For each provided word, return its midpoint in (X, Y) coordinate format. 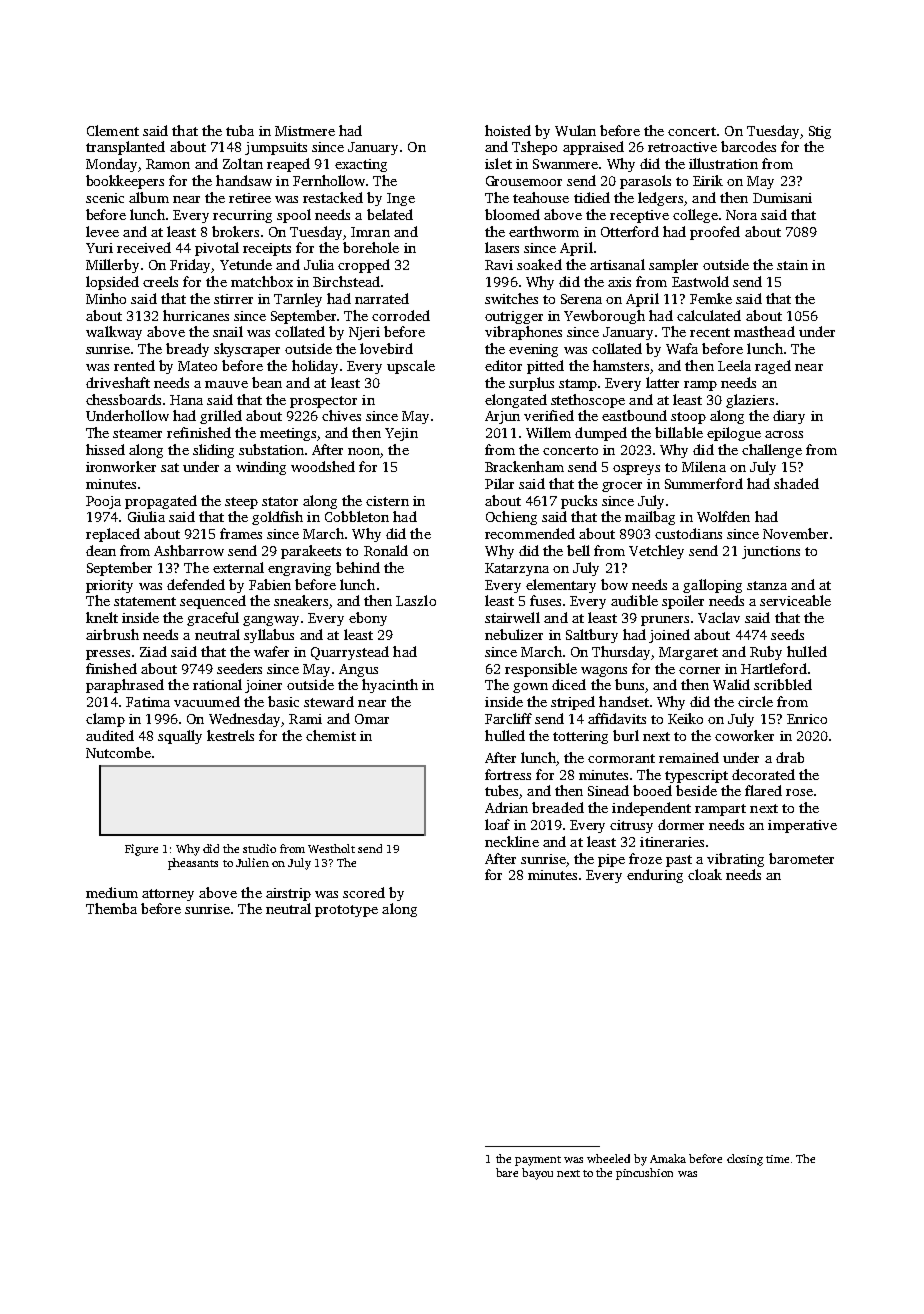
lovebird (386, 348)
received (144, 247)
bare (507, 1172)
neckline (512, 841)
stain (792, 265)
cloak (705, 874)
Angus (358, 670)
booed (652, 790)
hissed (105, 449)
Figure (141, 850)
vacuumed (207, 701)
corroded (401, 315)
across (784, 434)
